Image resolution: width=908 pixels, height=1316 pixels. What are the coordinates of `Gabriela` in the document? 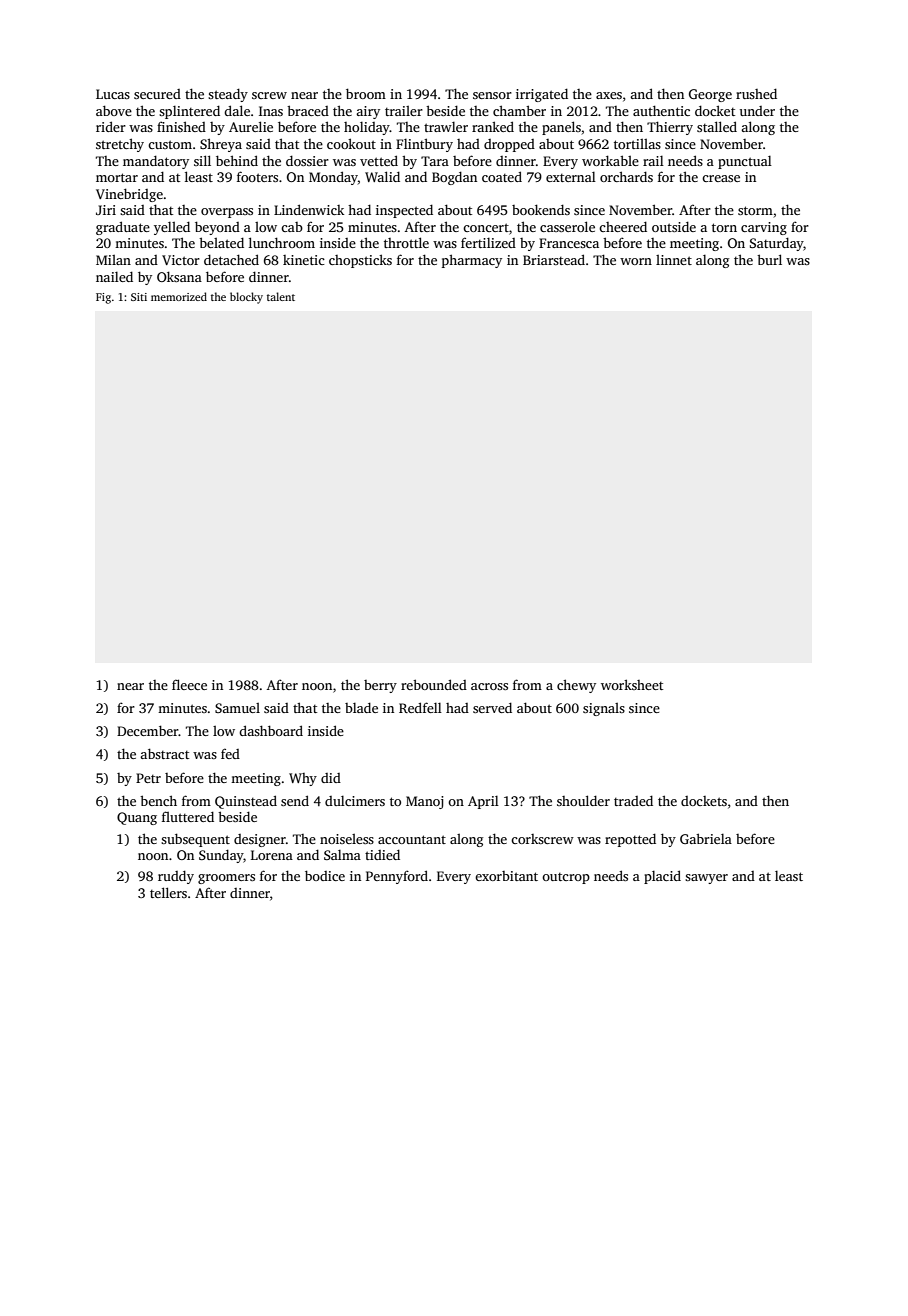 It's located at (706, 838).
